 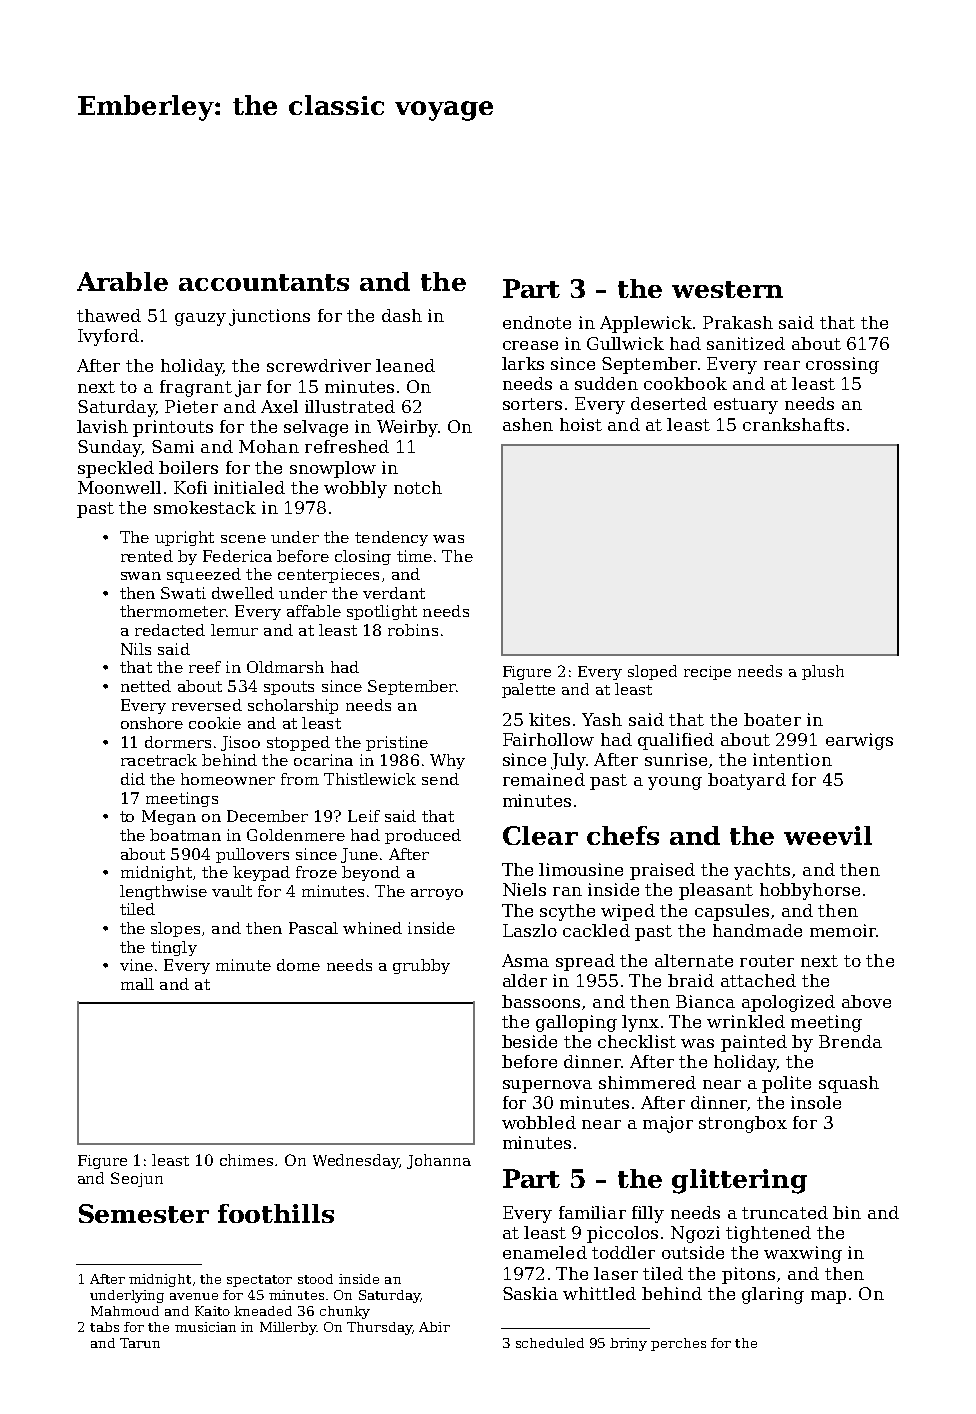 What do you see at coordinates (788, 1003) in the screenshot?
I see `apologized` at bounding box center [788, 1003].
